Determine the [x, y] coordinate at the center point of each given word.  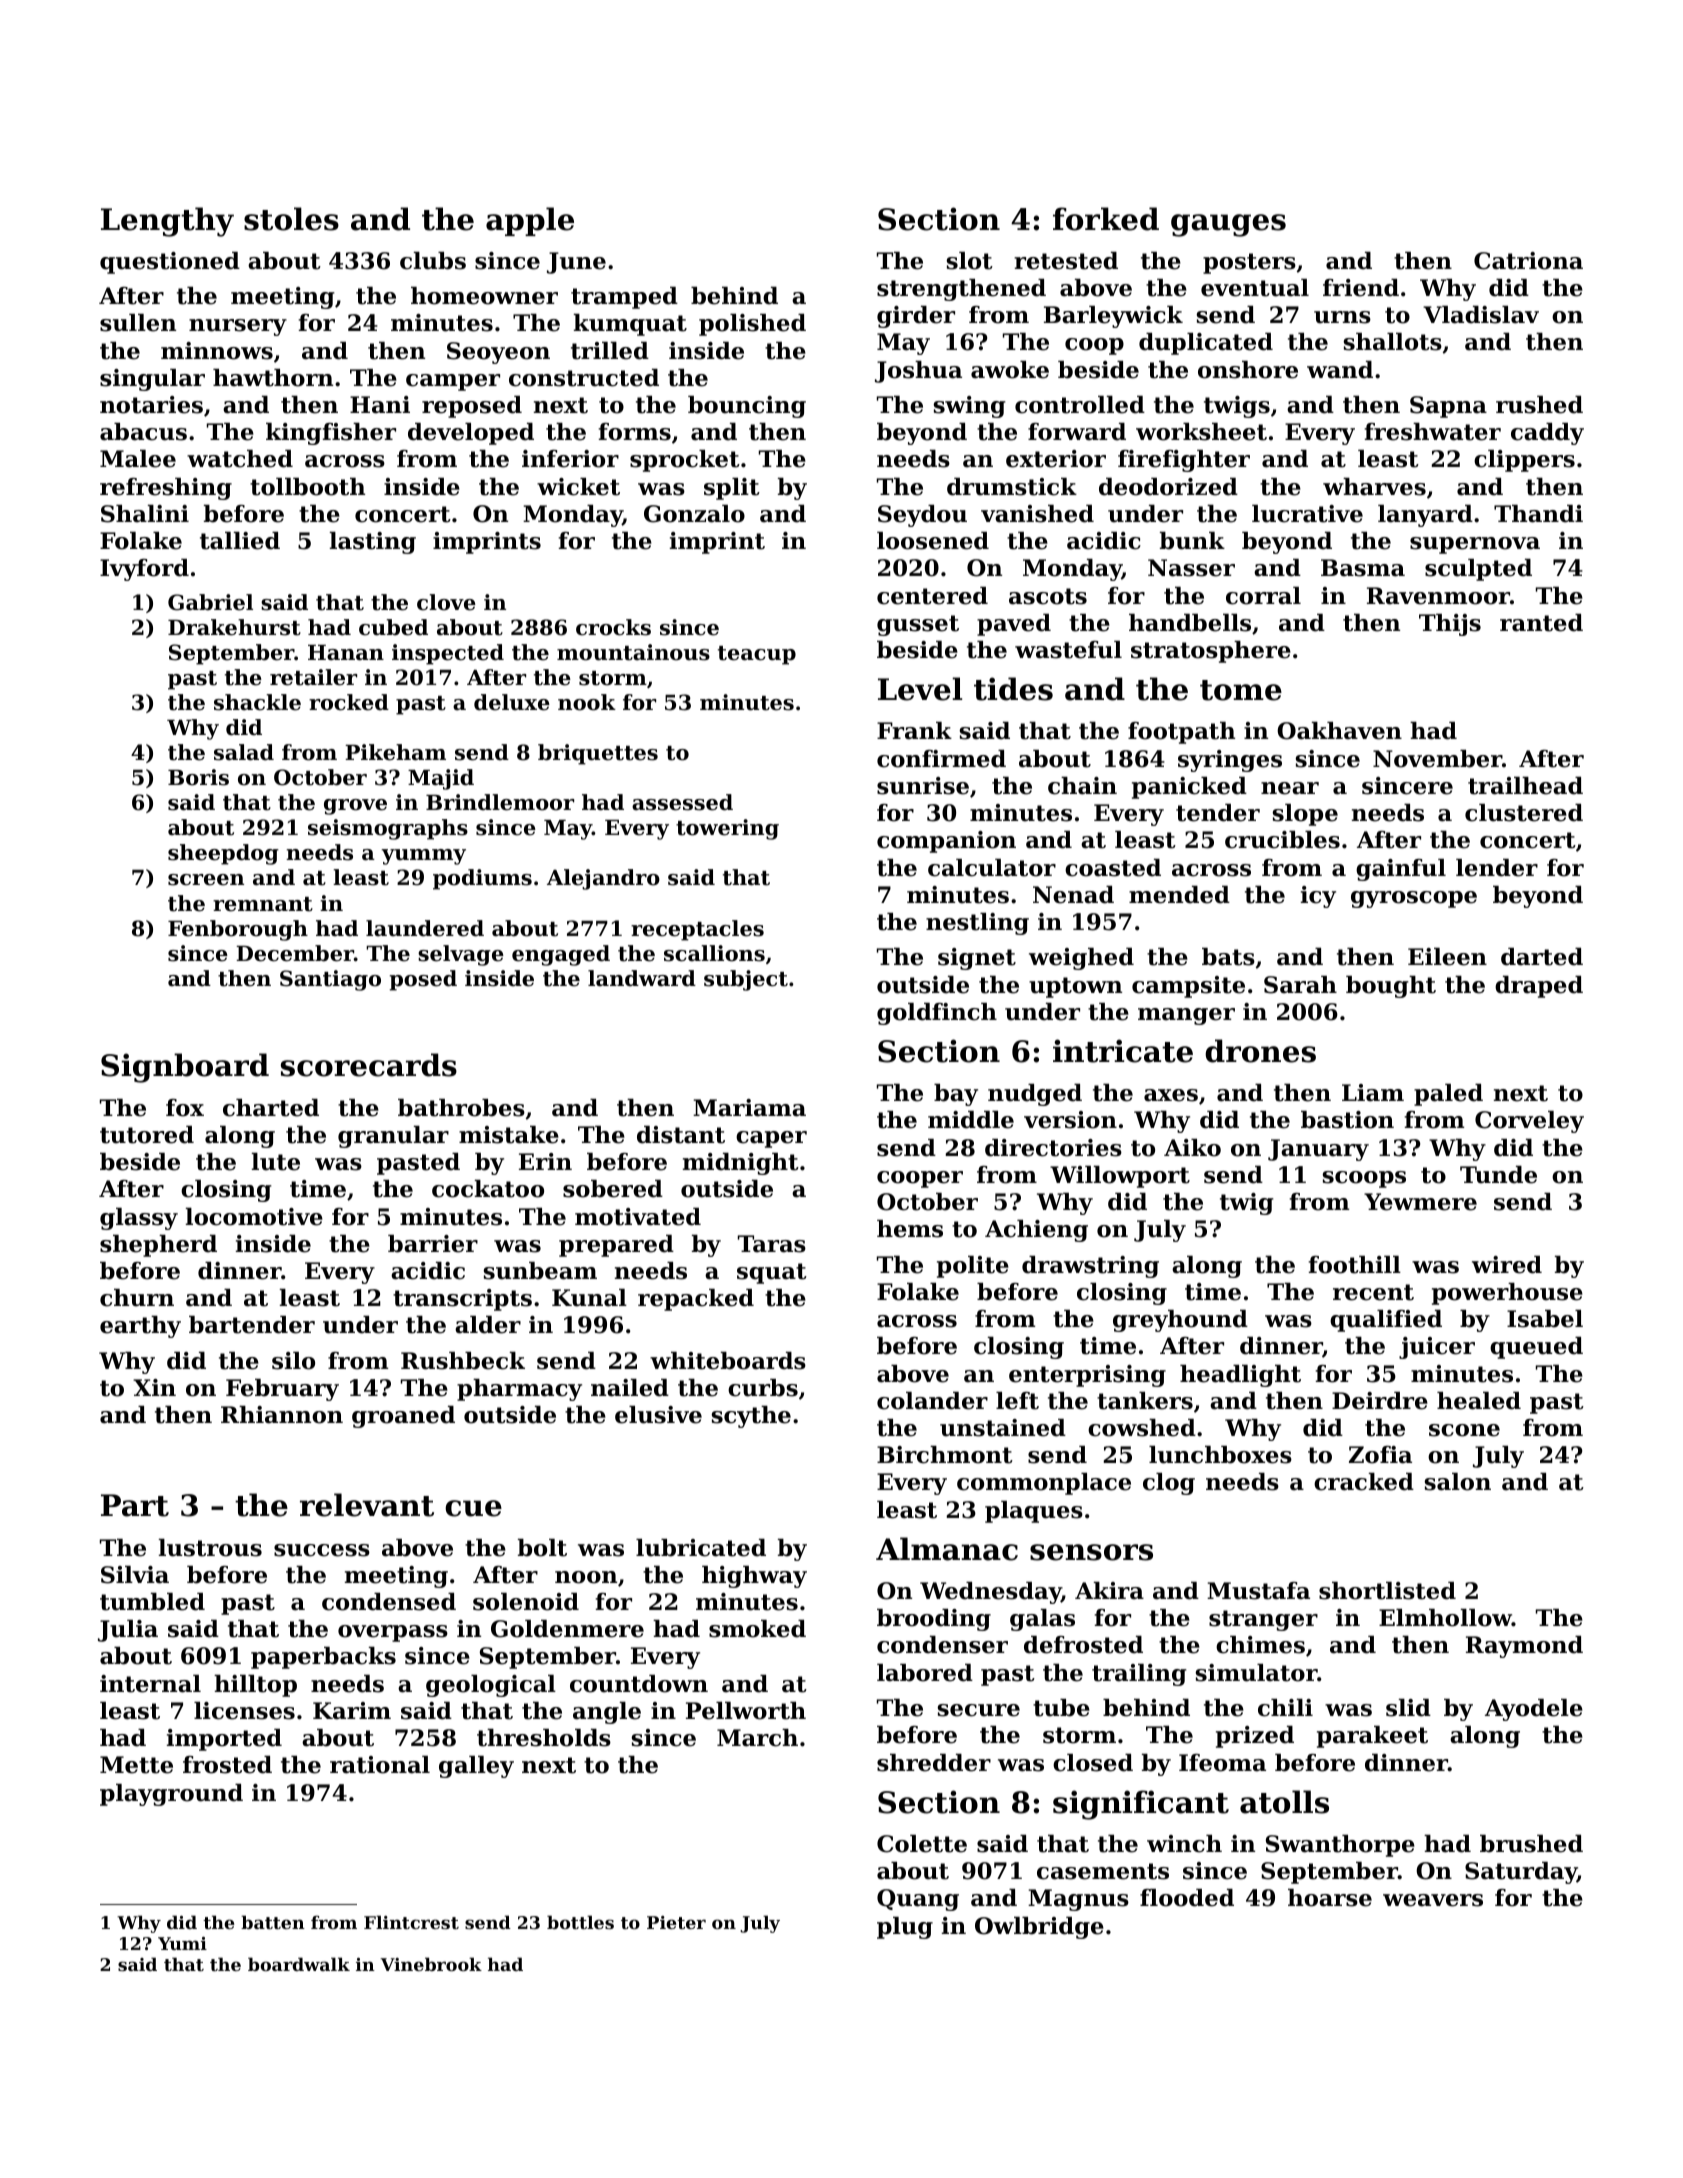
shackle [257, 702]
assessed [682, 802]
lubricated [701, 1548]
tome [1241, 690]
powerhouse [1507, 1294]
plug [905, 1928]
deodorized [1168, 487]
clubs [433, 261]
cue [473, 1508]
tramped [624, 298]
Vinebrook [431, 1964]
